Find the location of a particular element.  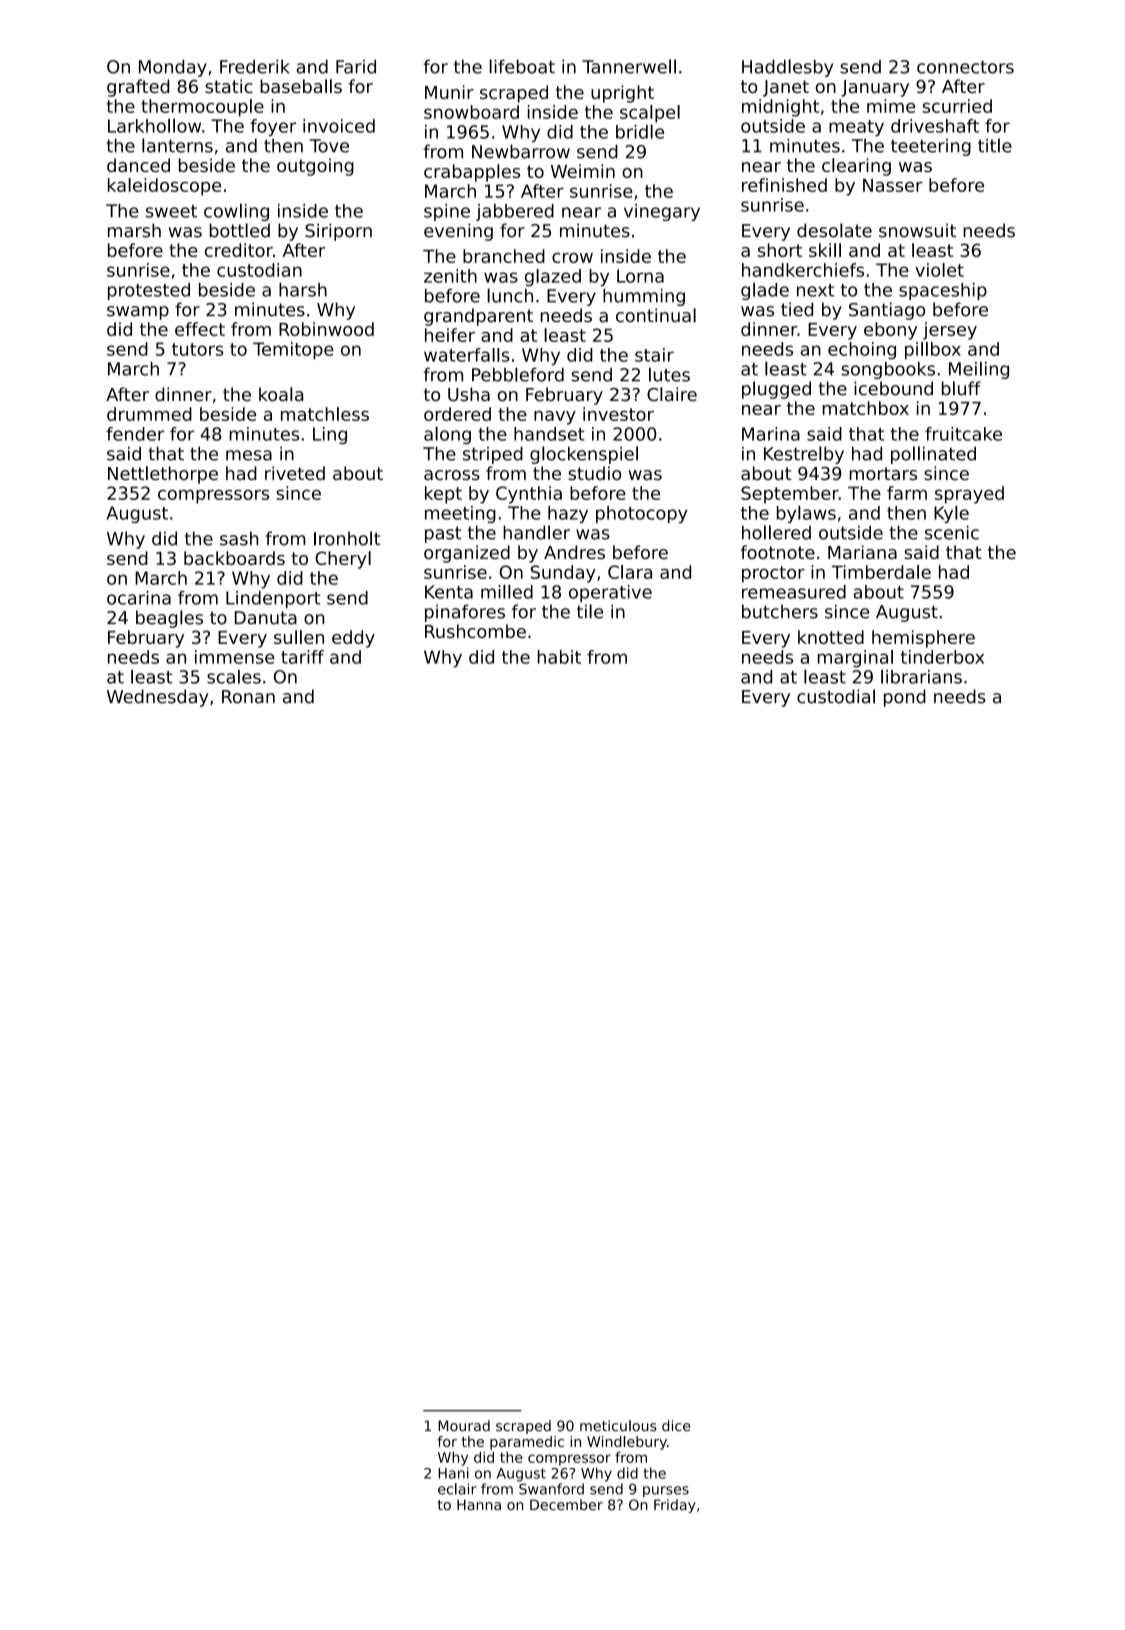

marsh is located at coordinates (134, 230).
